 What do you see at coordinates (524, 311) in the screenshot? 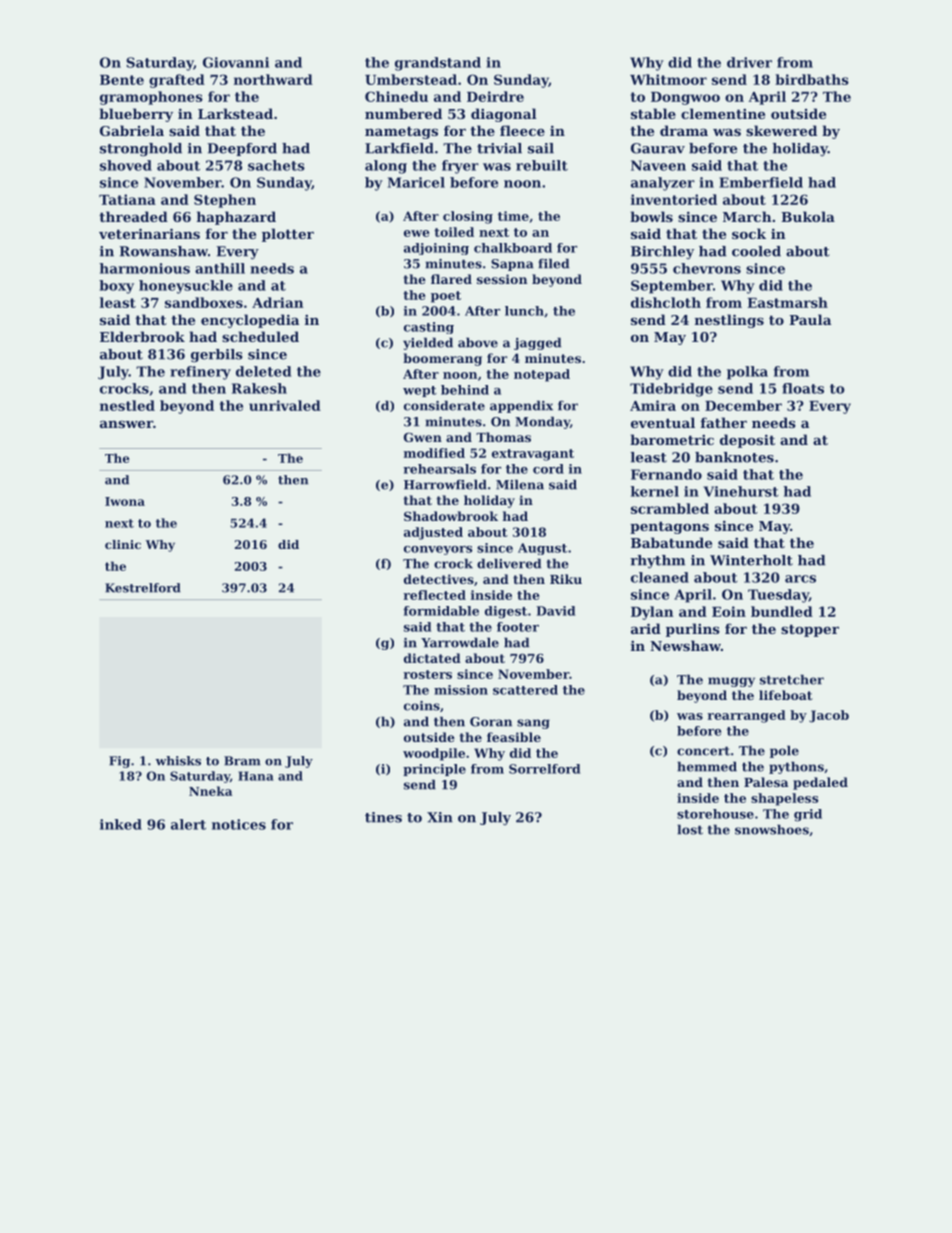
I see `lunch` at bounding box center [524, 311].
